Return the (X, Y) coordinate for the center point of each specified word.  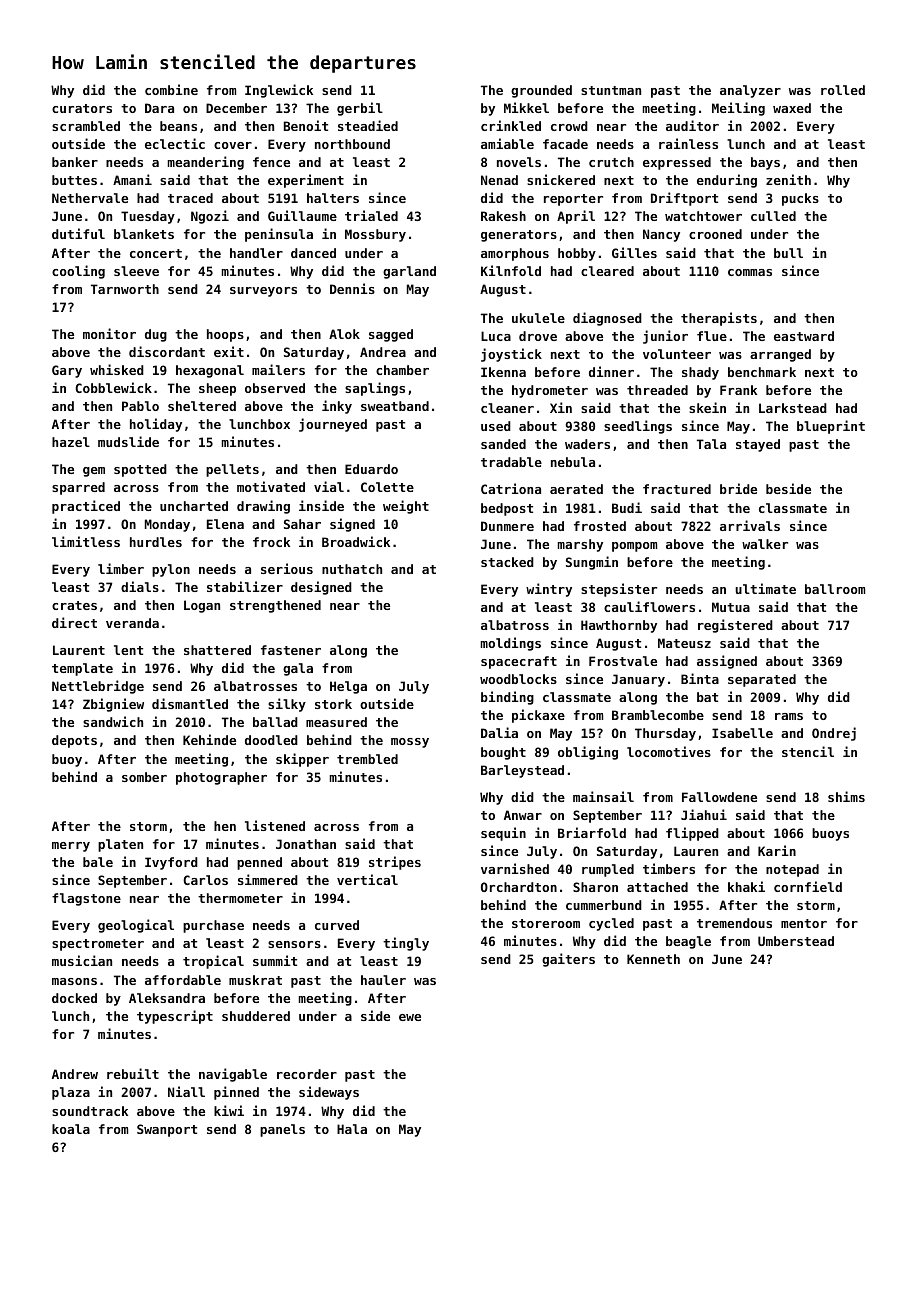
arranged (780, 355)
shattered (217, 650)
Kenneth (653, 959)
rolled (843, 90)
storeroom (546, 923)
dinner (611, 371)
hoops (225, 335)
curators (82, 108)
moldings (511, 644)
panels (282, 1130)
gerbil (360, 109)
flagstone (86, 899)
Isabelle (742, 733)
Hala (352, 1129)
